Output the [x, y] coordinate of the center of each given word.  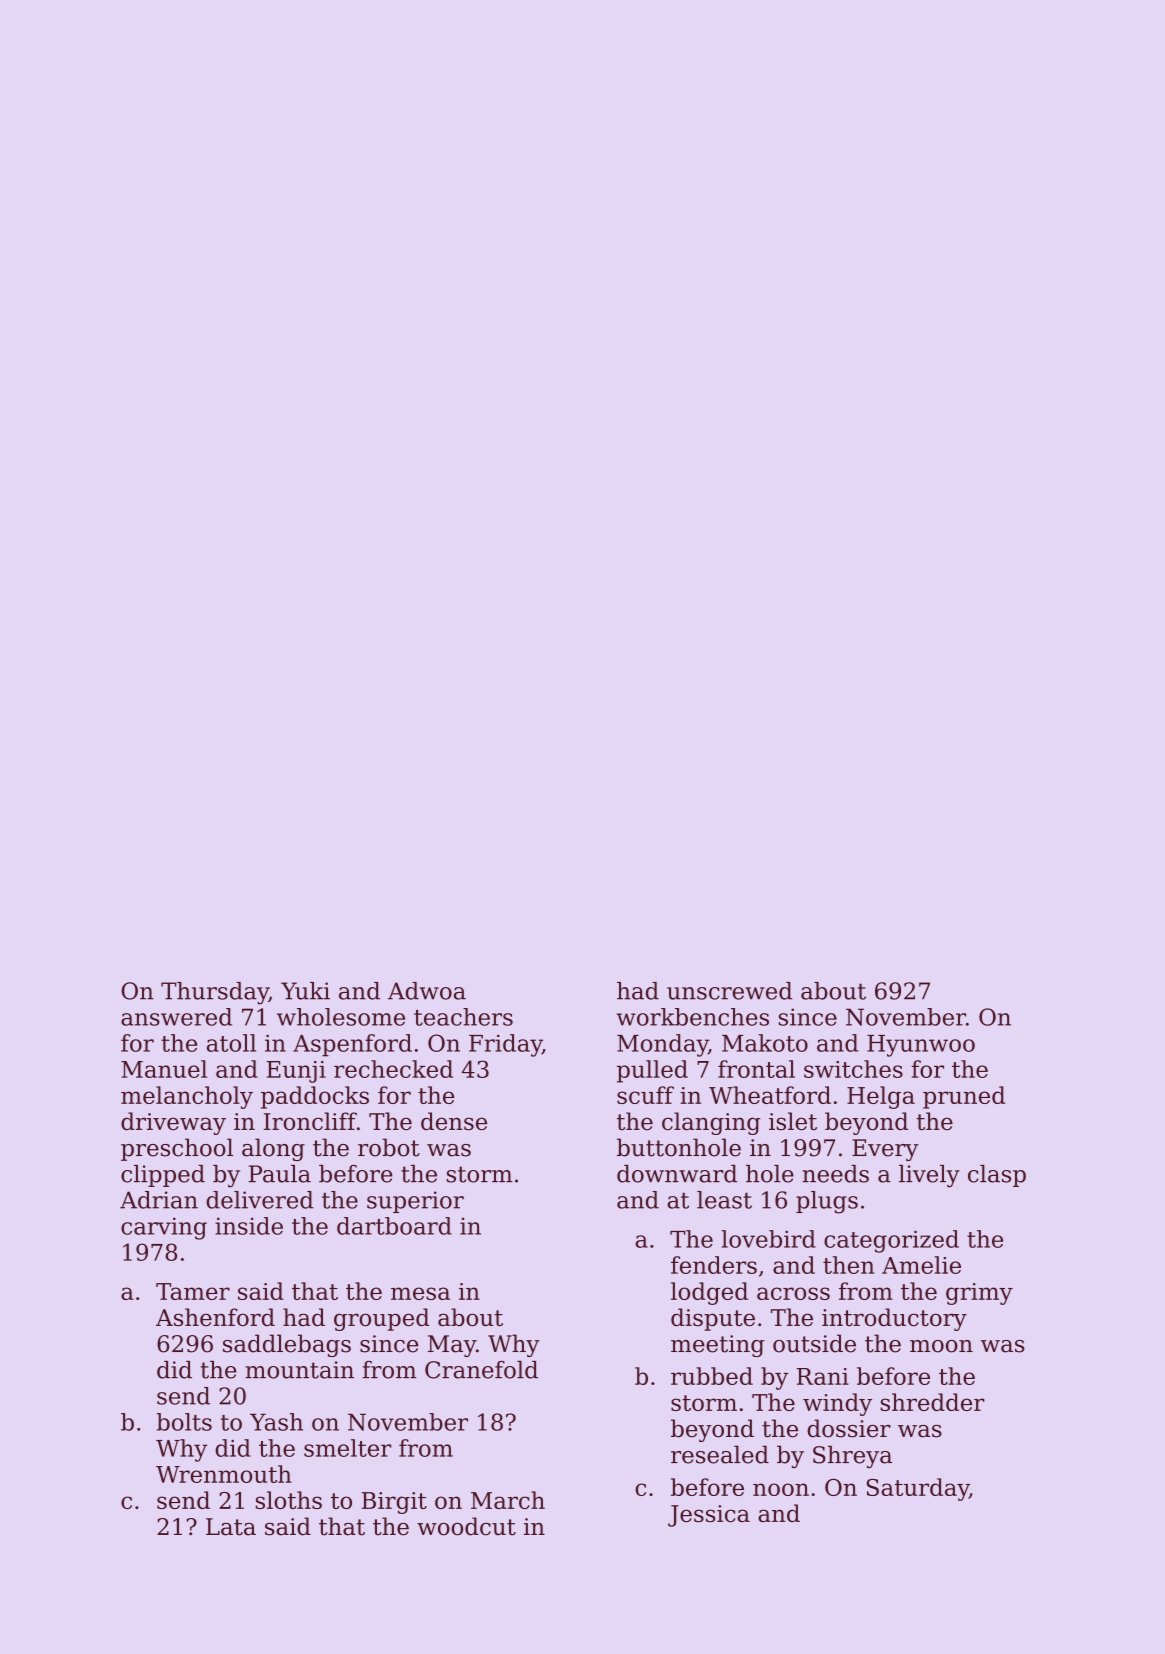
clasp [997, 1176]
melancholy [187, 1097]
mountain [299, 1370]
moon [941, 1346]
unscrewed [729, 991]
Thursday [215, 993]
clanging [711, 1123]
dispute [713, 1319]
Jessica [709, 1516]
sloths [289, 1500]
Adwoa [427, 991]
